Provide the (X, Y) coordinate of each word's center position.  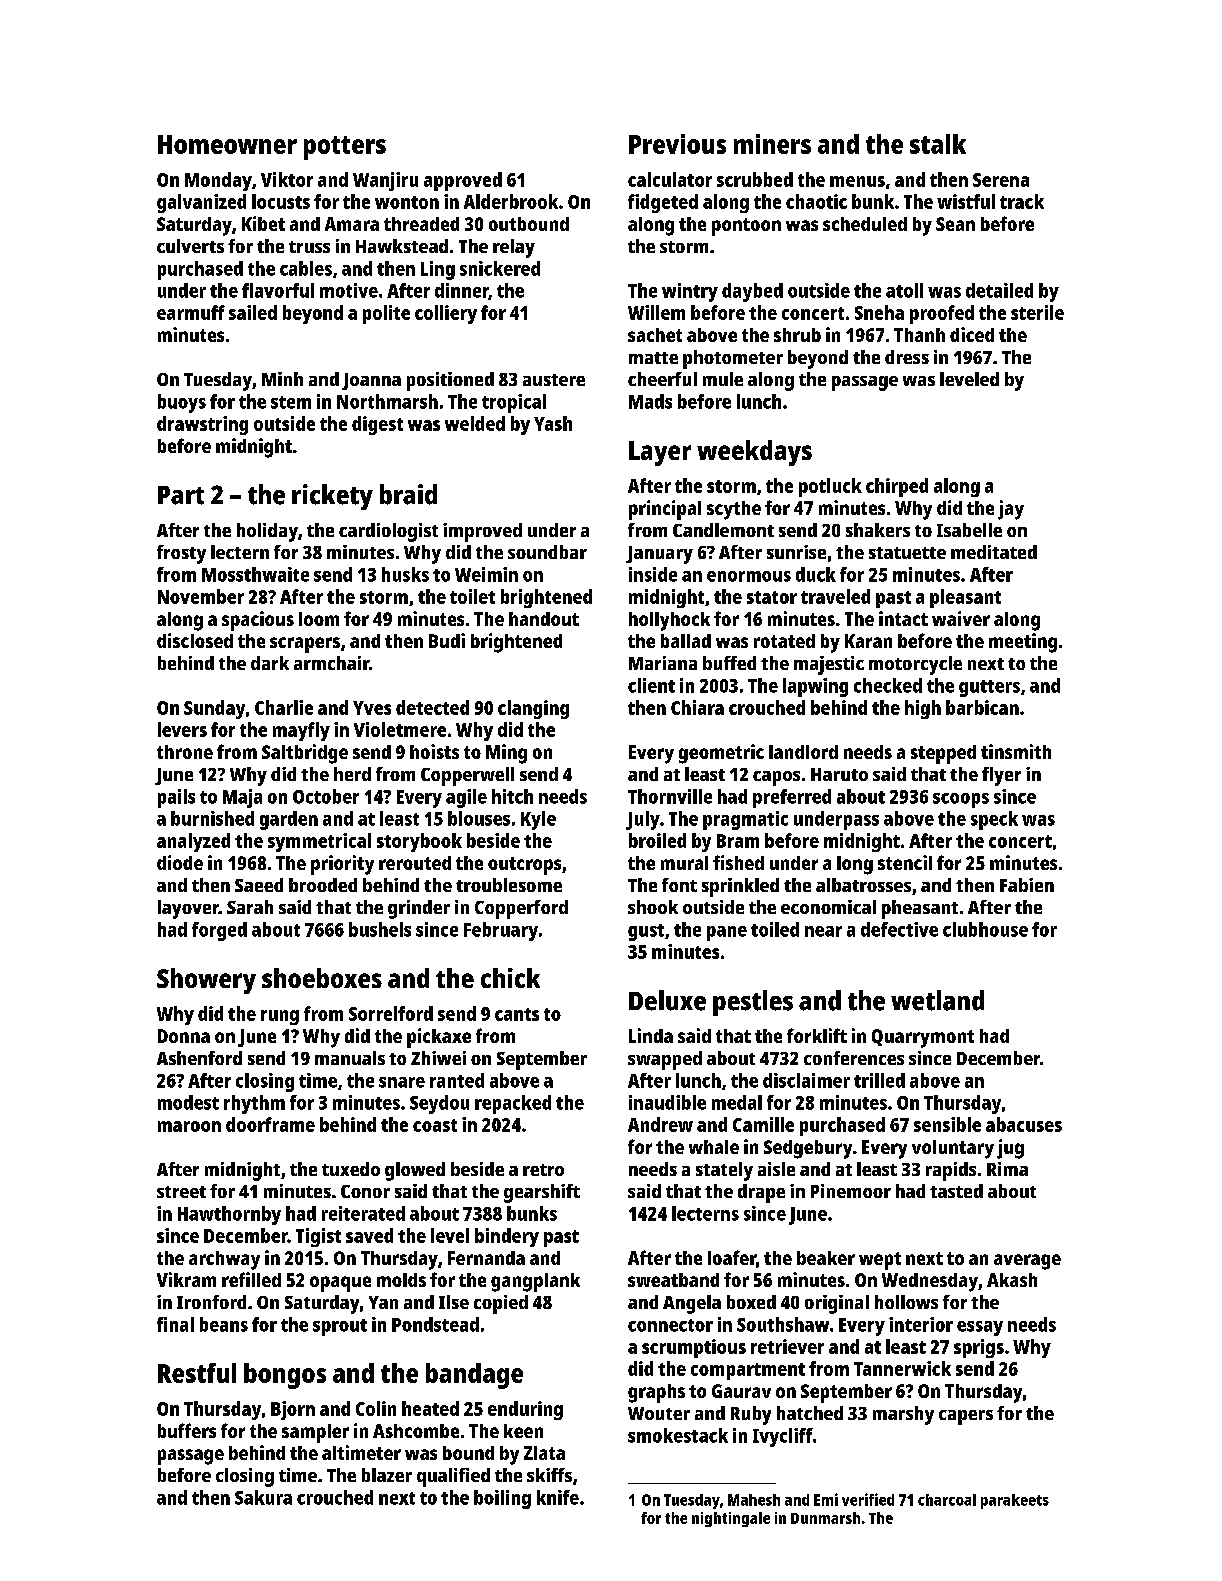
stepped (943, 754)
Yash (553, 423)
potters (345, 148)
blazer (387, 1475)
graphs (656, 1393)
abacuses (1024, 1124)
